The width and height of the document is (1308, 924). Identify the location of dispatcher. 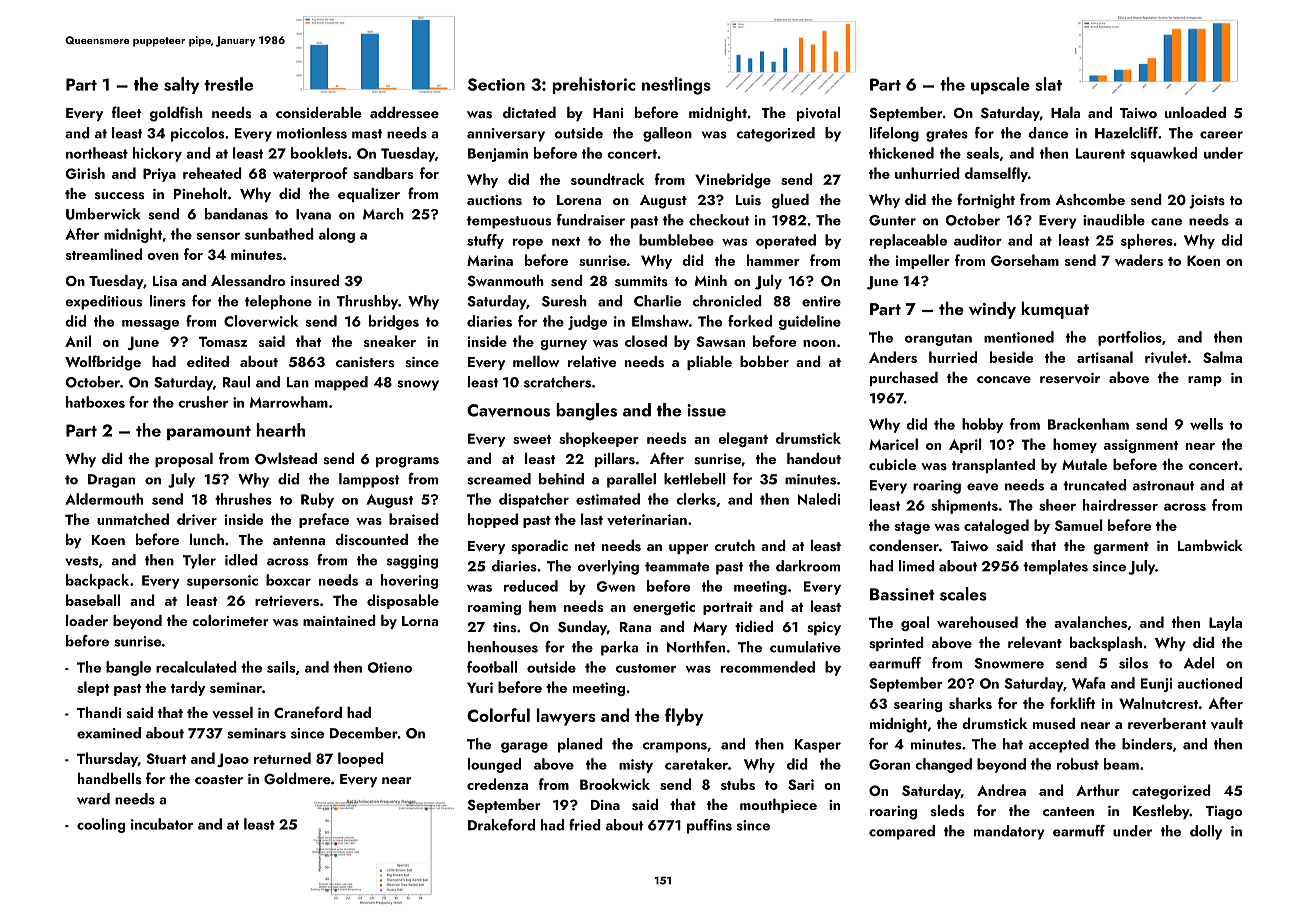
(534, 500).
